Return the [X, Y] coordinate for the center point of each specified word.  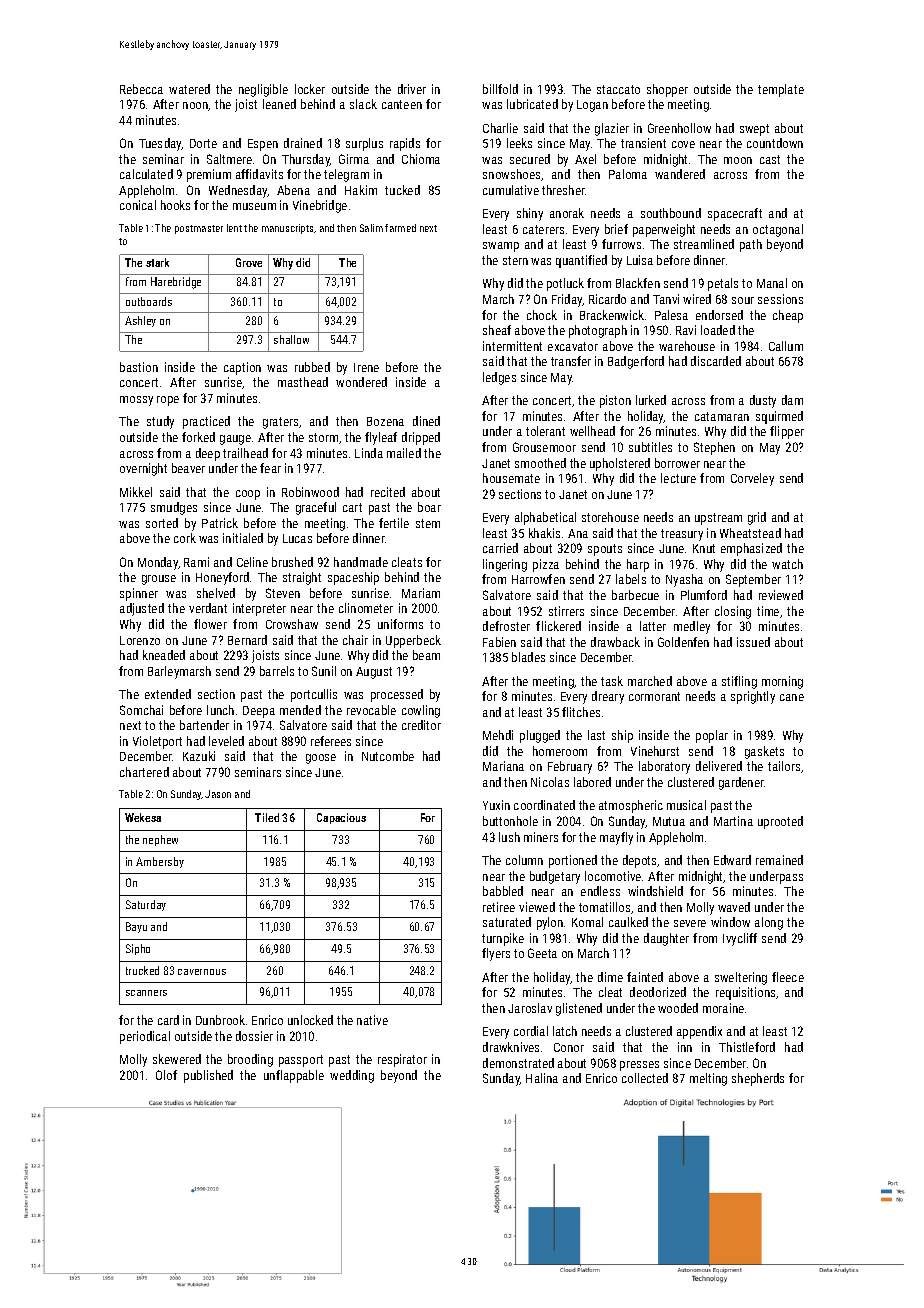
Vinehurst [655, 751]
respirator [402, 1060]
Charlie [500, 128]
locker [310, 89]
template [781, 90]
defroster [506, 626]
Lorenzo [140, 640]
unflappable [294, 1076]
